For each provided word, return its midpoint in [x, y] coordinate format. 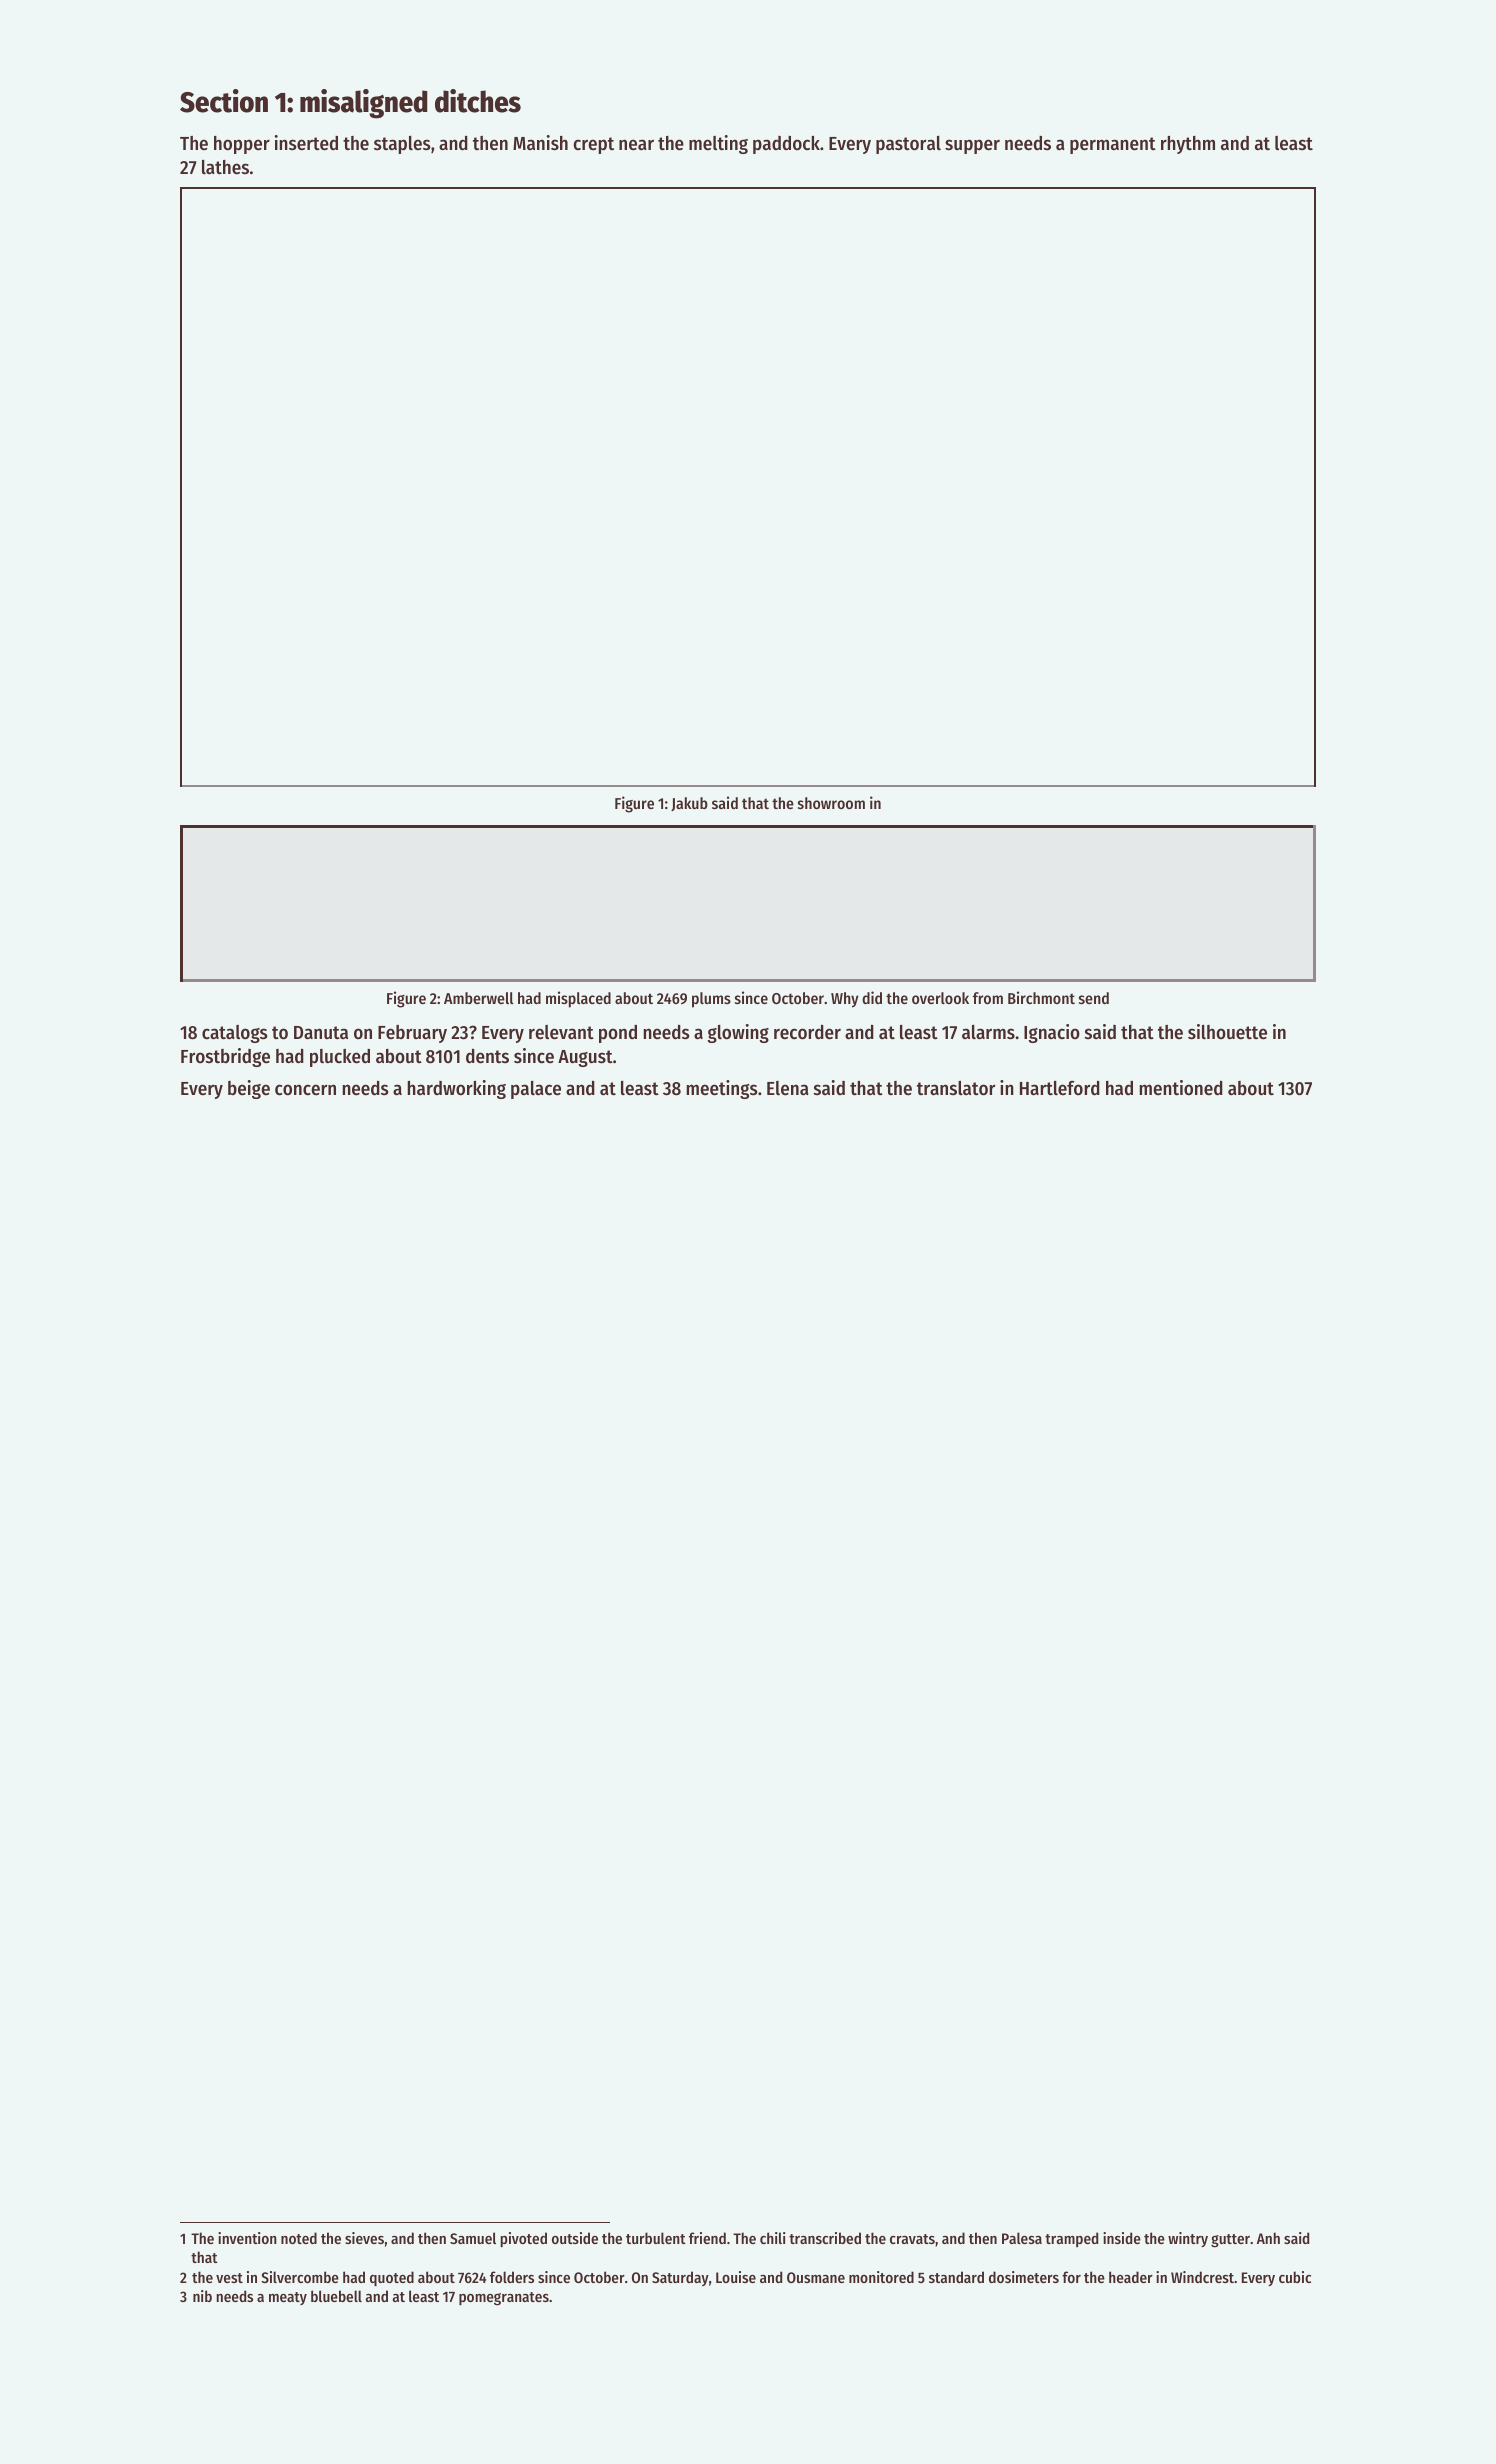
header [1131, 2277]
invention [247, 2238]
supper [972, 146]
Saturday [680, 2278]
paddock [786, 145]
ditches [478, 101]
